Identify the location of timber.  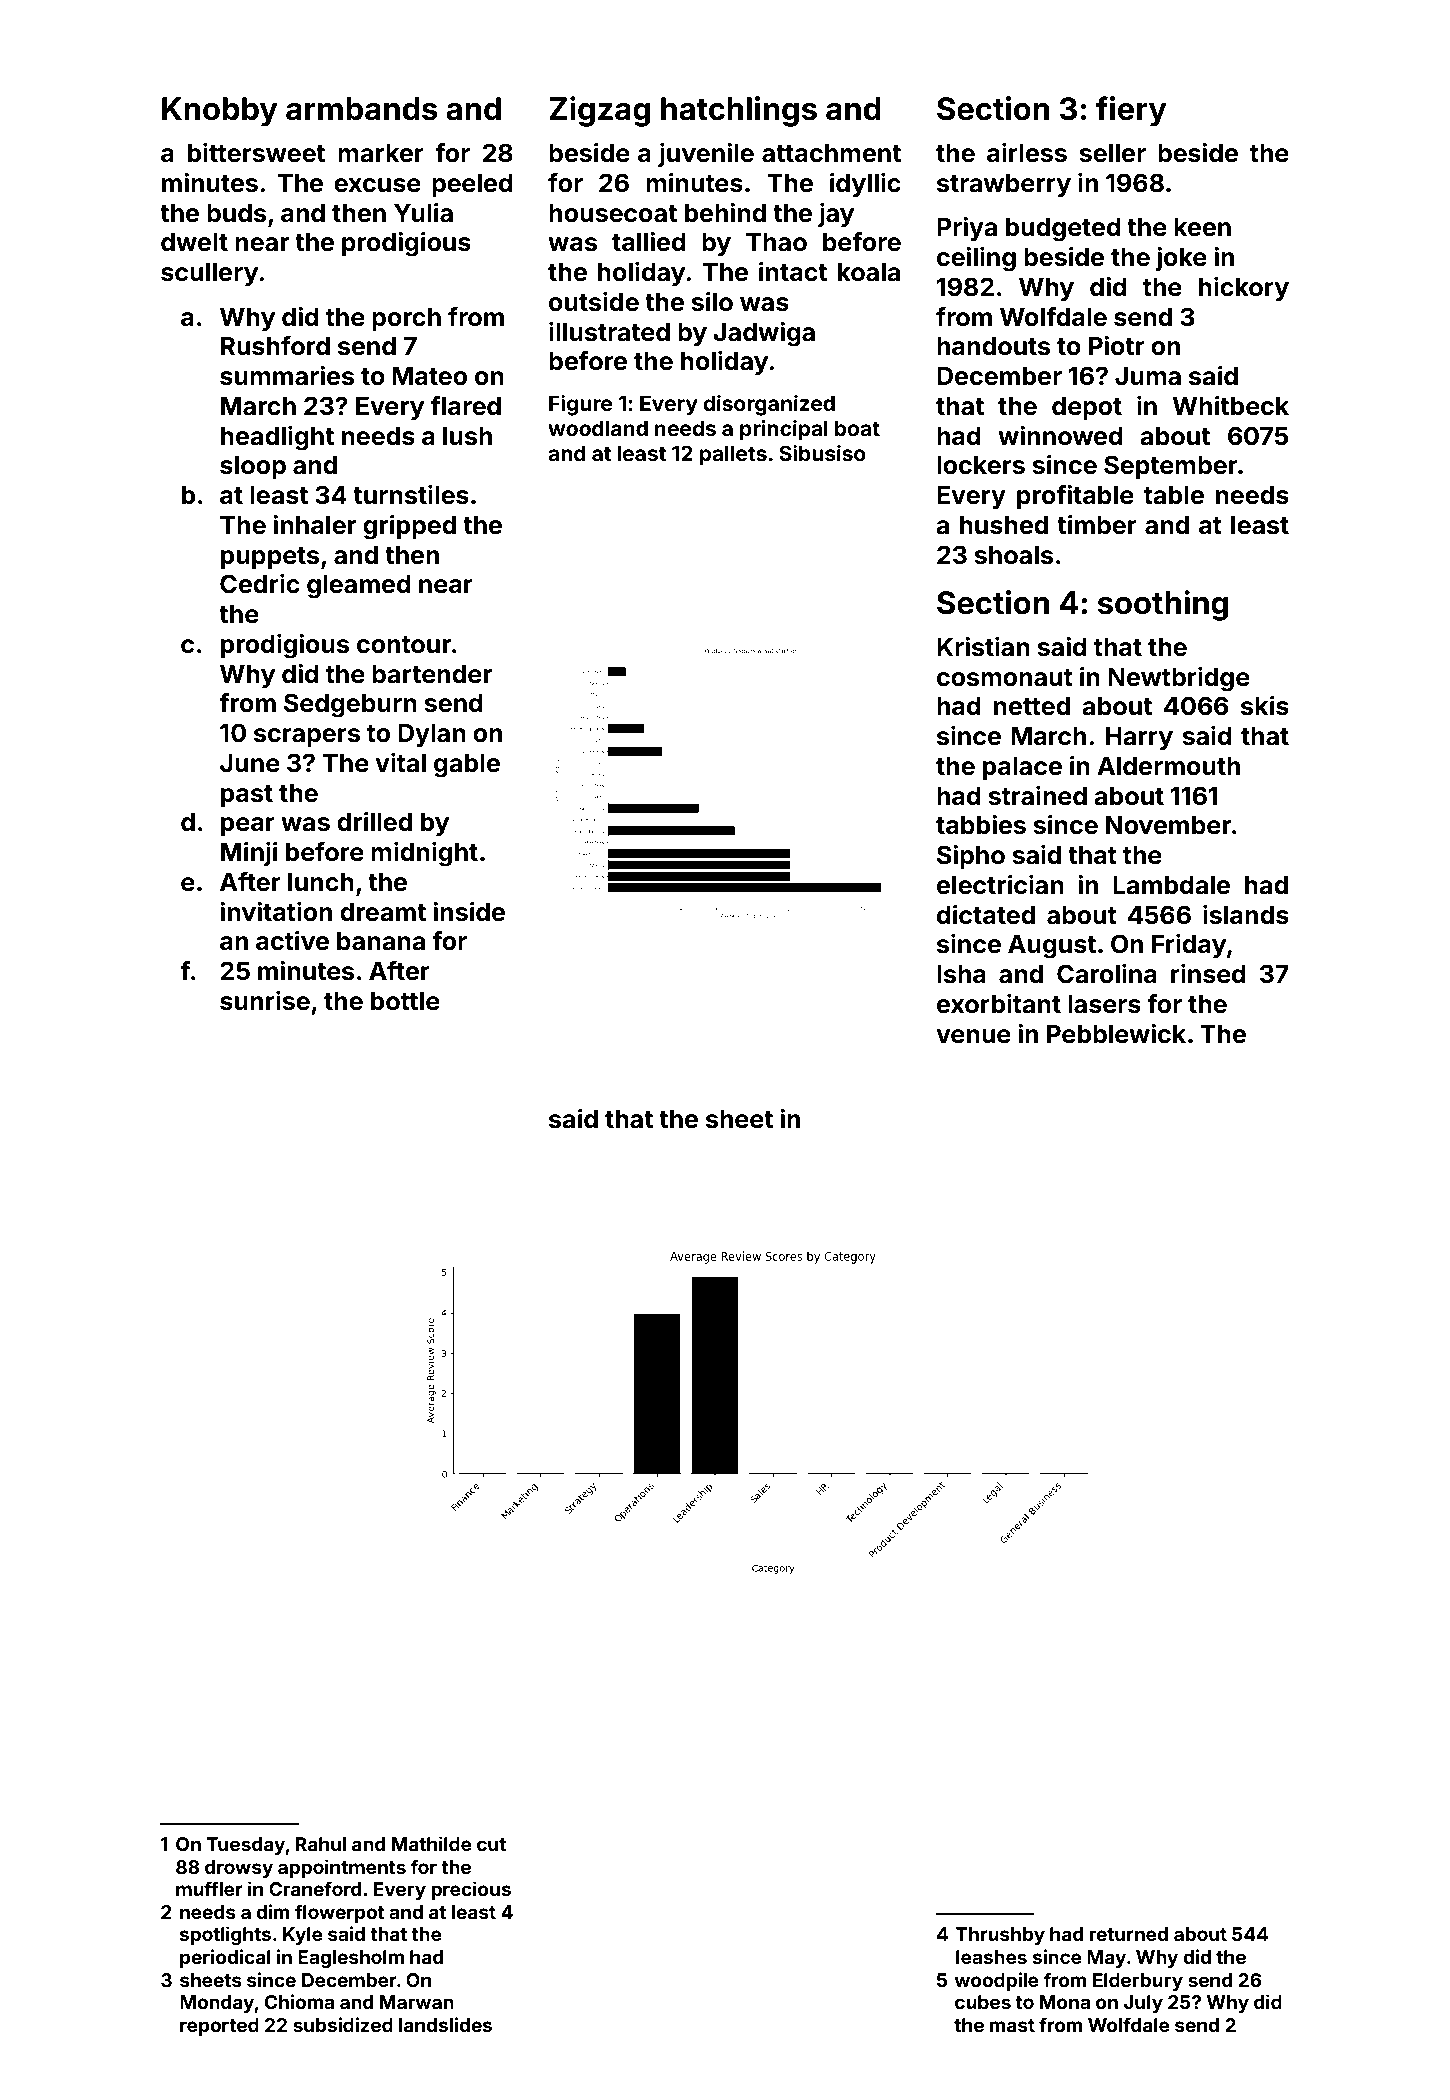
(1097, 525).
